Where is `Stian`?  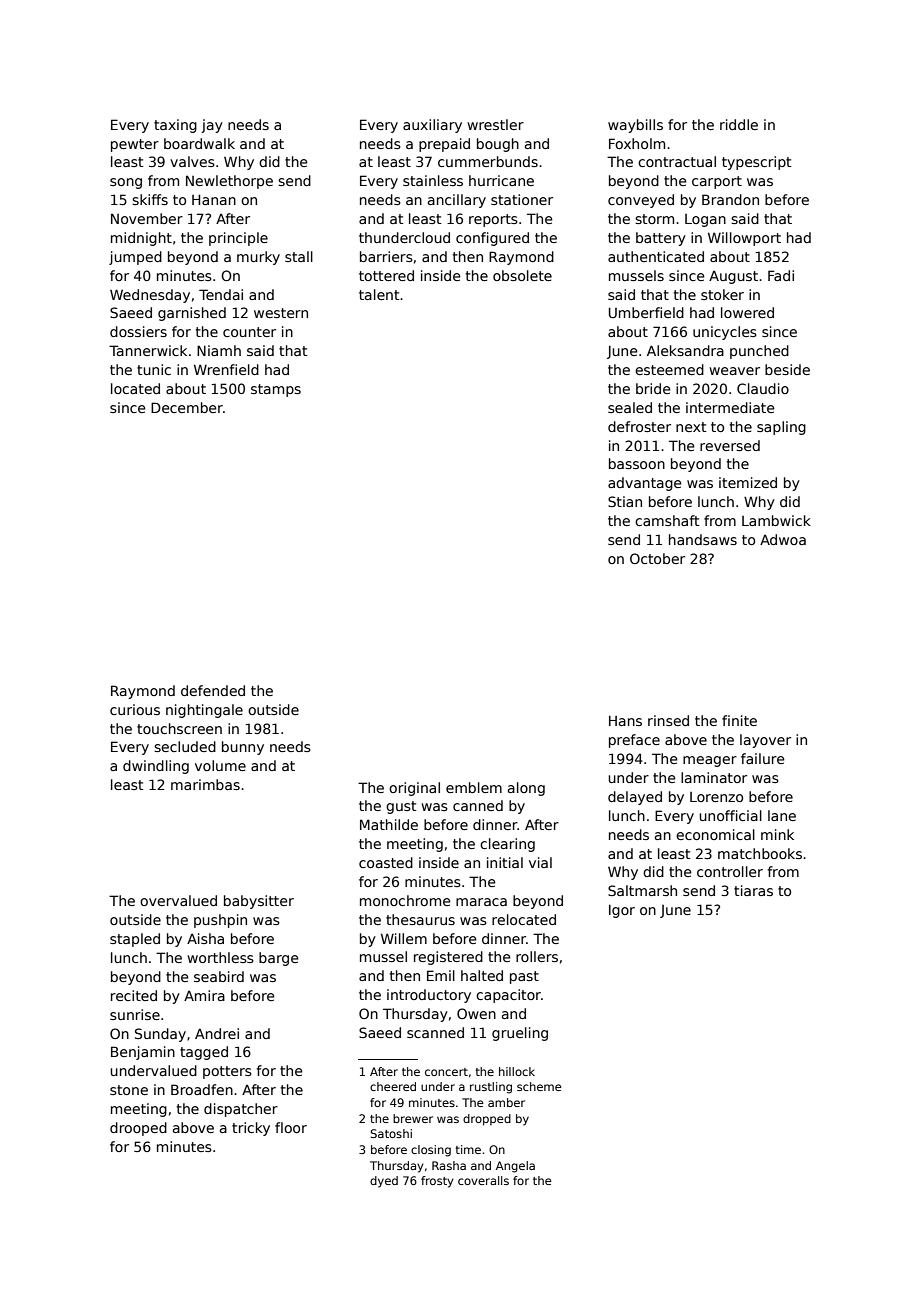
Stian is located at coordinates (625, 501).
